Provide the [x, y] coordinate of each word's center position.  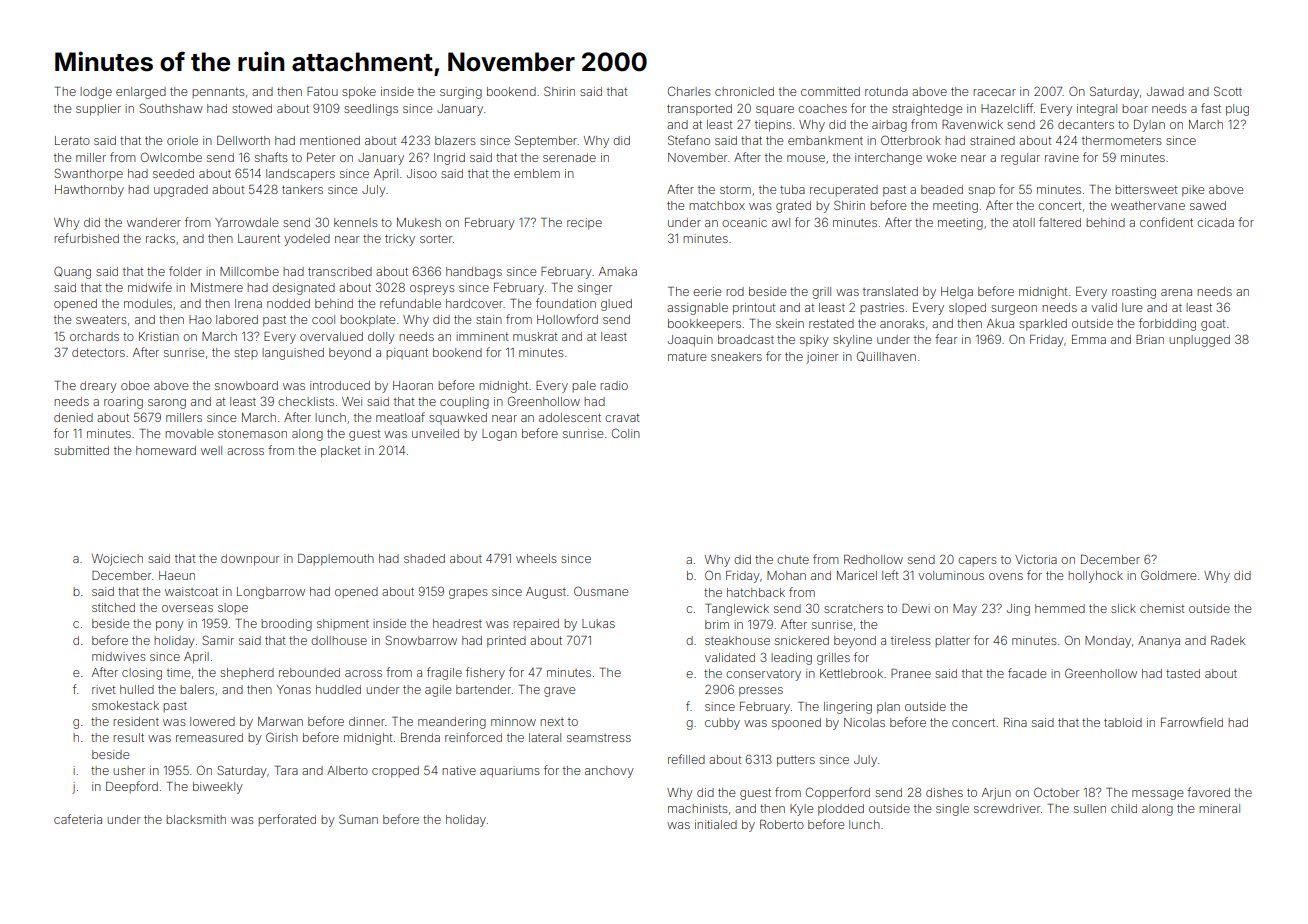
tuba [792, 189]
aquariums [510, 772]
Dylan [1149, 126]
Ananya [1159, 642]
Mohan [786, 575]
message [1157, 795]
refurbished [86, 238]
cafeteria [78, 819]
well [211, 450]
